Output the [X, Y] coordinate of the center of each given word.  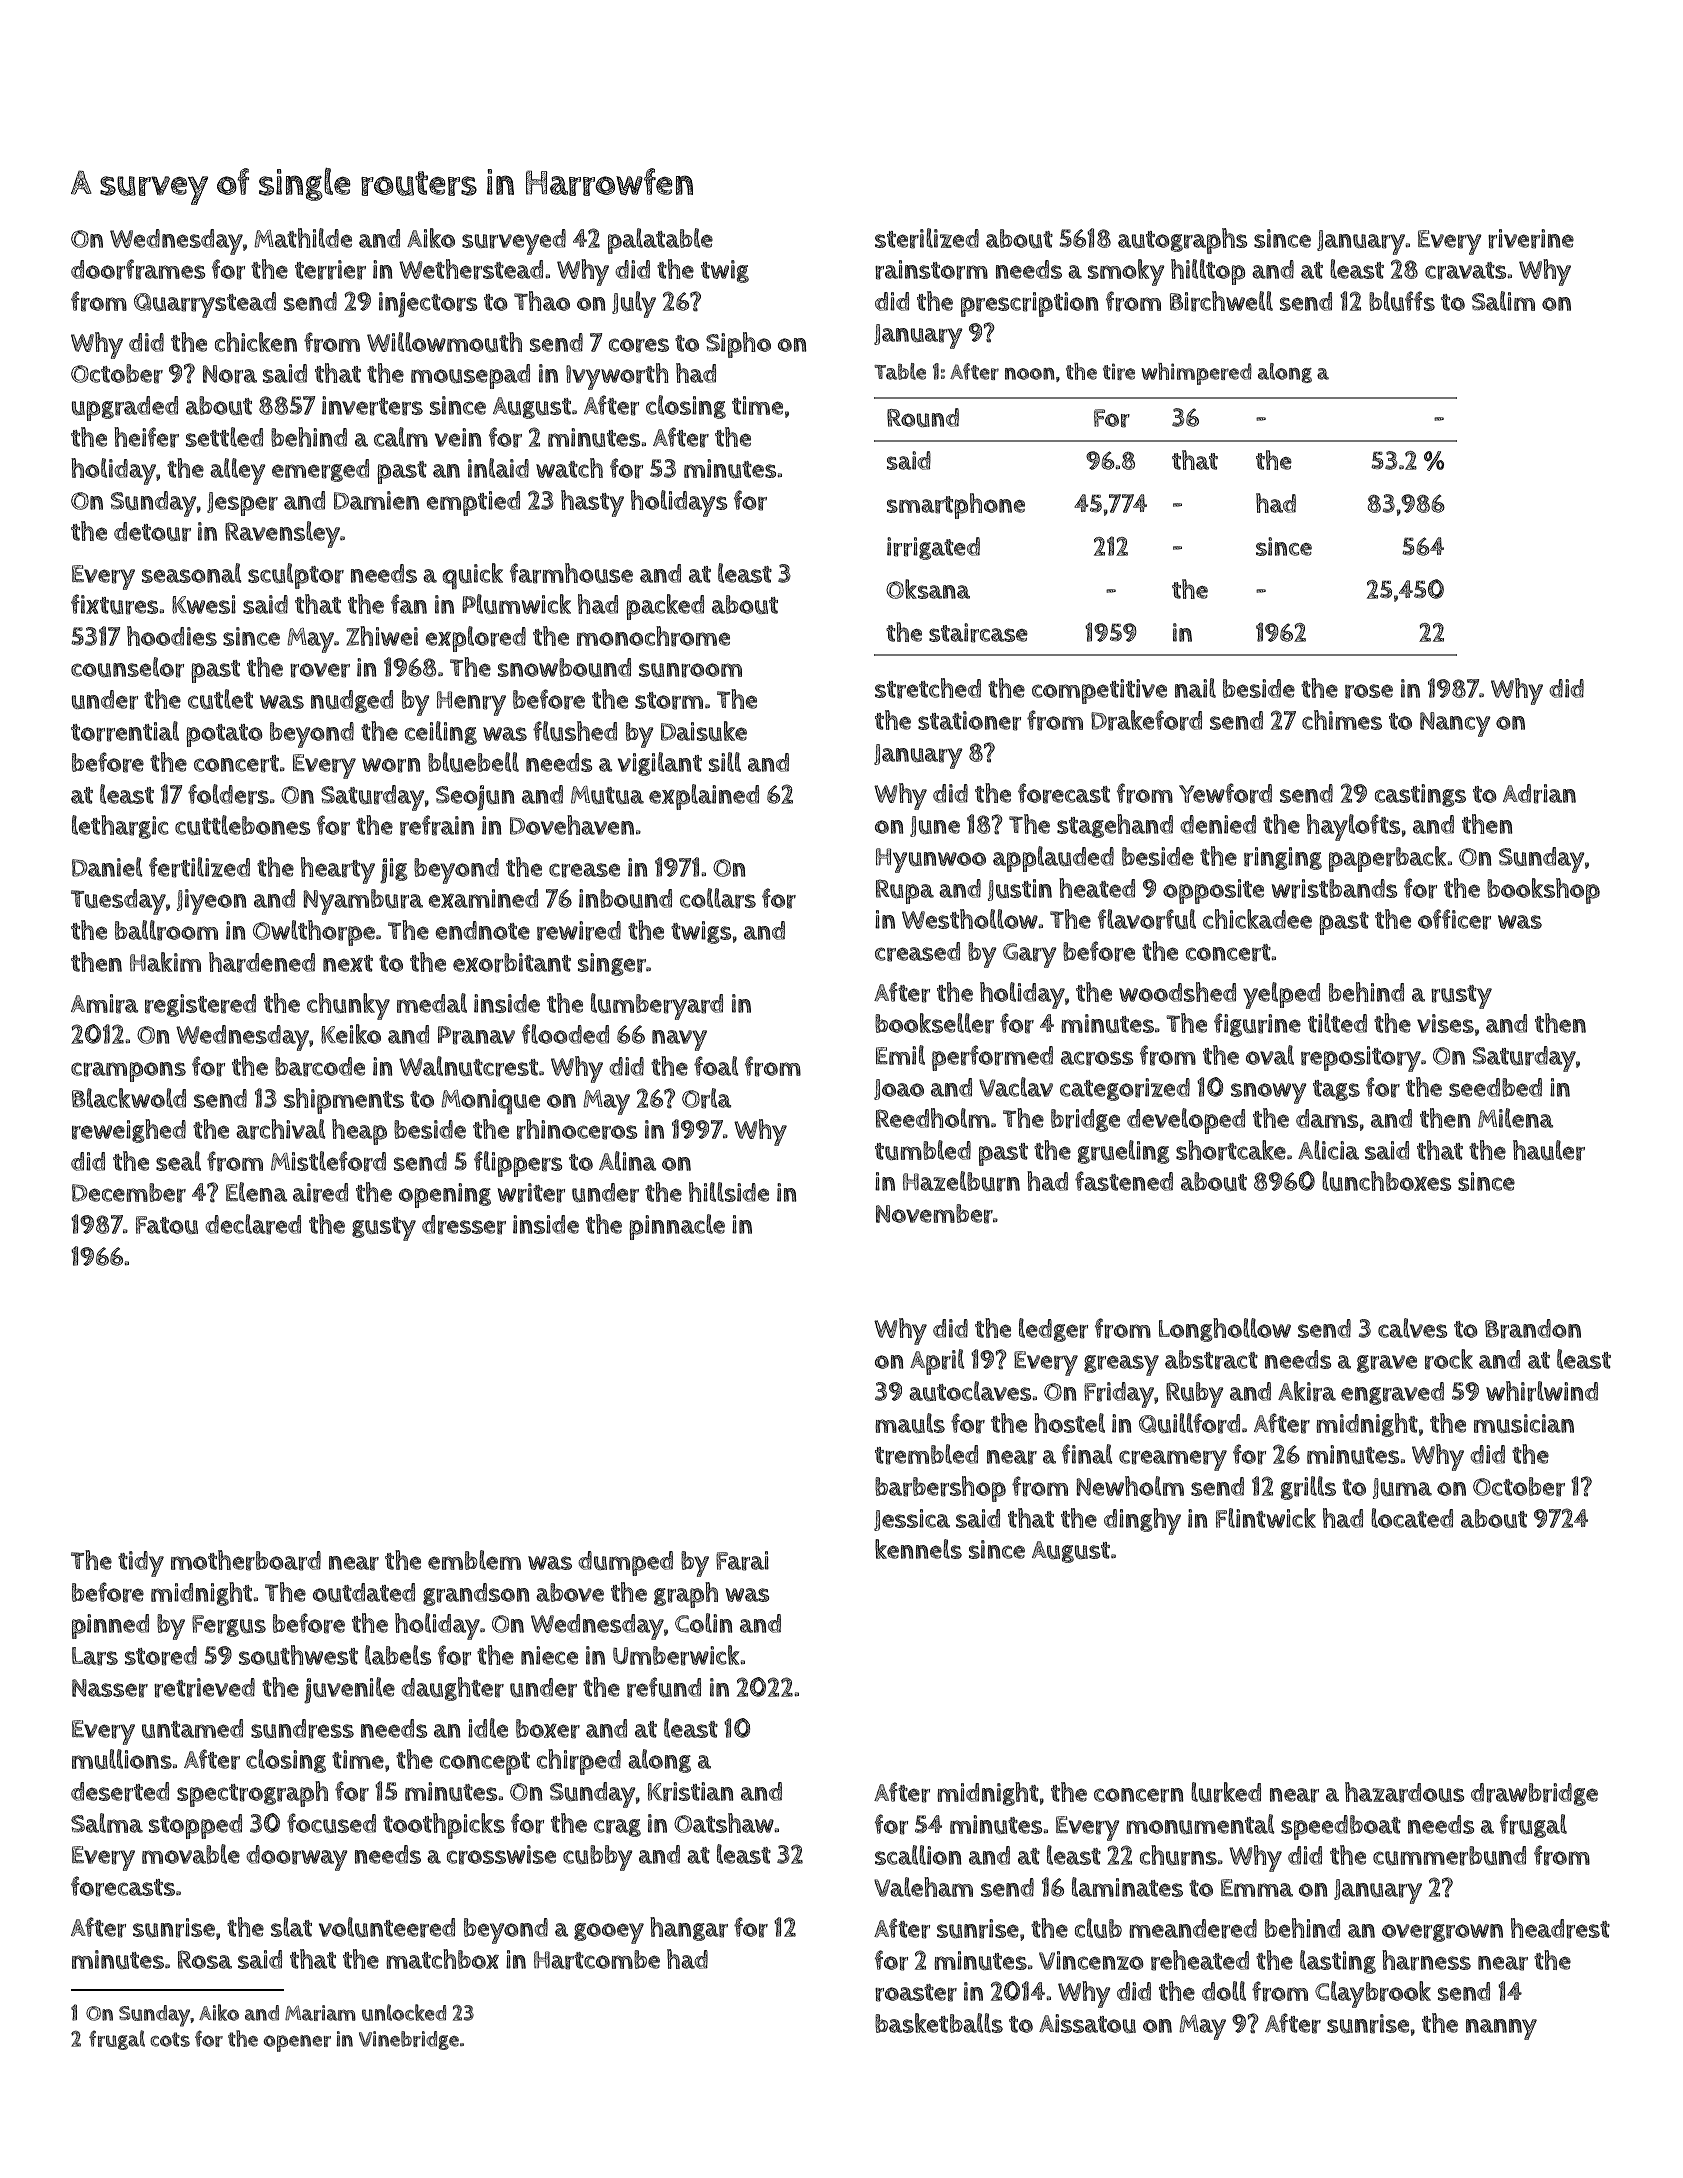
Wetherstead [471, 269]
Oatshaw [724, 1823]
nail [1195, 688]
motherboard [246, 1560]
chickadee [1257, 919]
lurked [1226, 1792]
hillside [729, 1192]
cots [170, 2039]
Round [923, 417]
